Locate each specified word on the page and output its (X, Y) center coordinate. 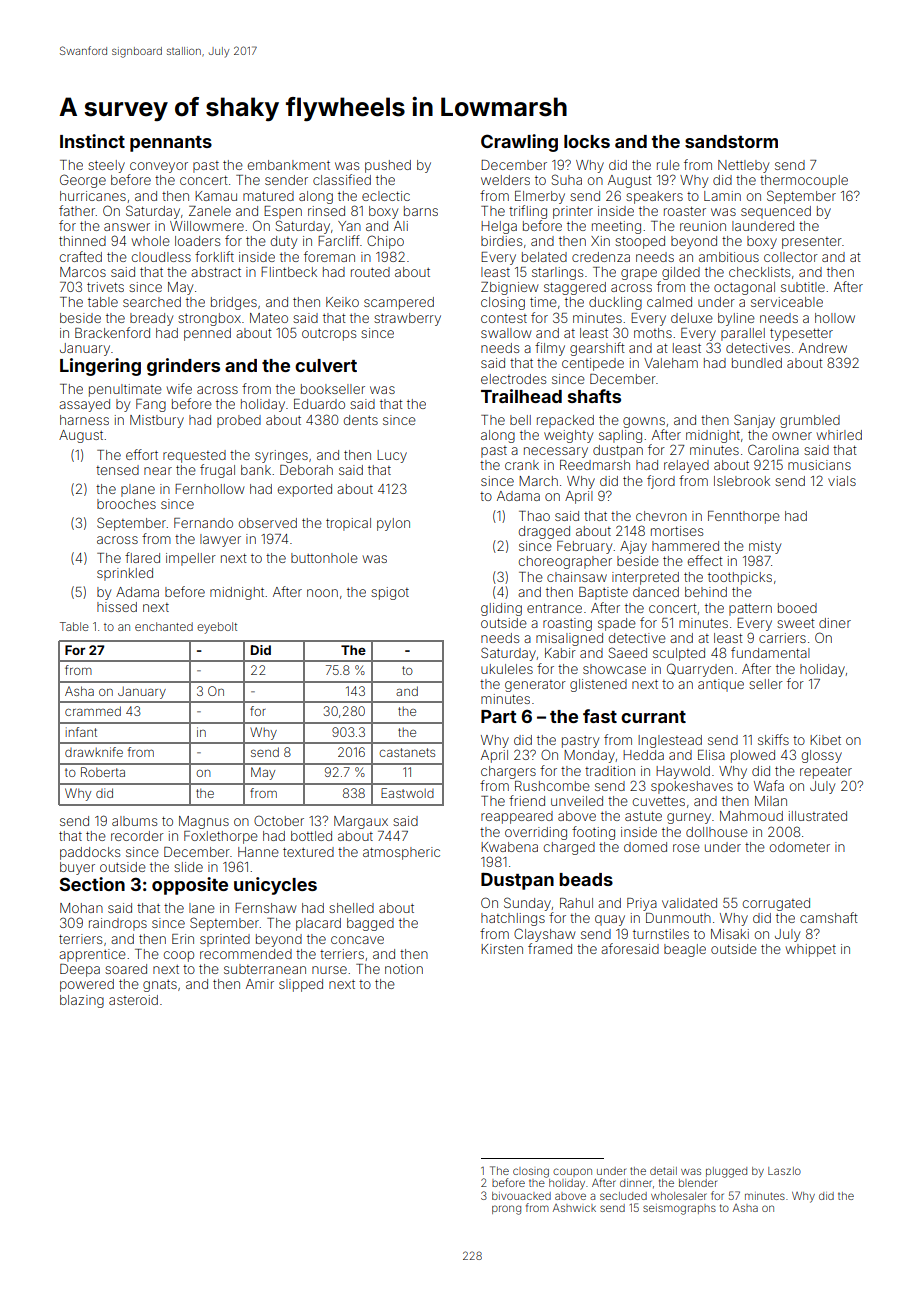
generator (535, 686)
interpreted (645, 578)
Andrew (823, 348)
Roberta (103, 772)
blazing (82, 1001)
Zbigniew (509, 288)
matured (268, 196)
